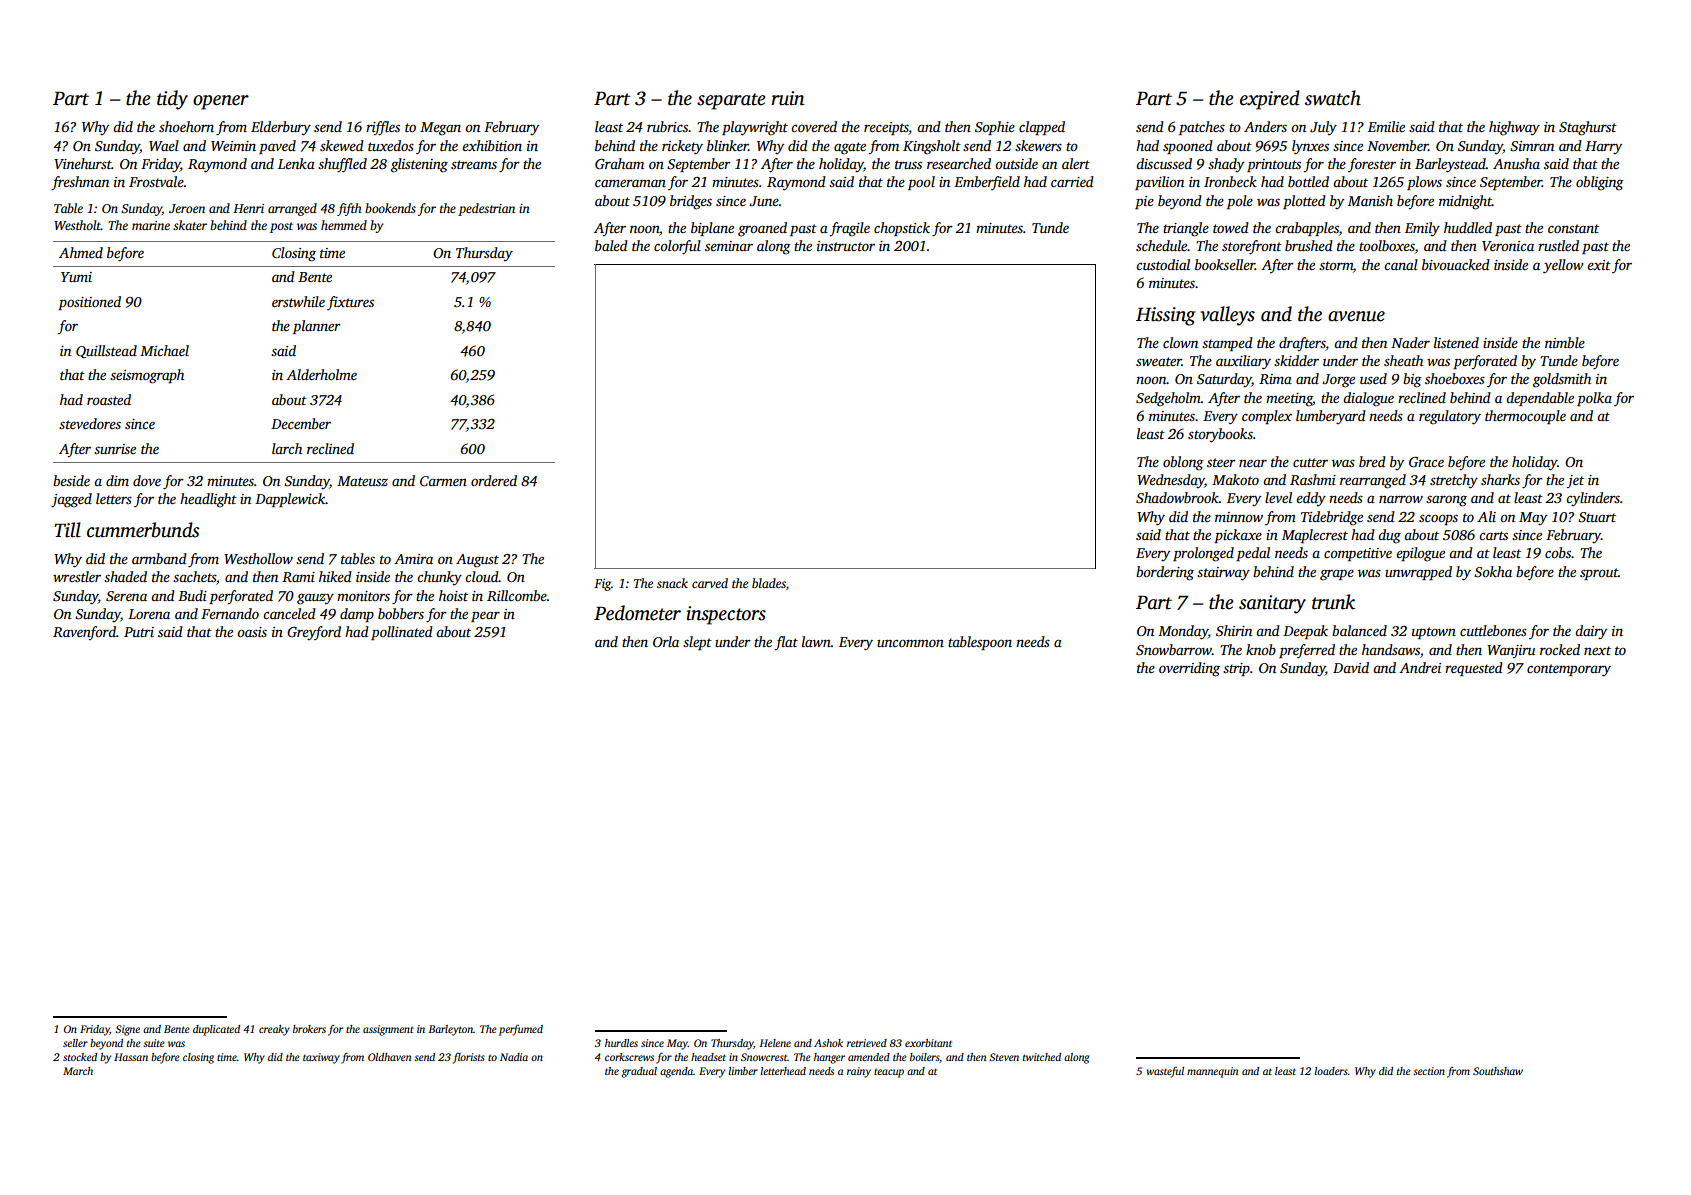 Image resolution: width=1691 pixels, height=1195 pixels. I want to click on headlight, so click(208, 500).
